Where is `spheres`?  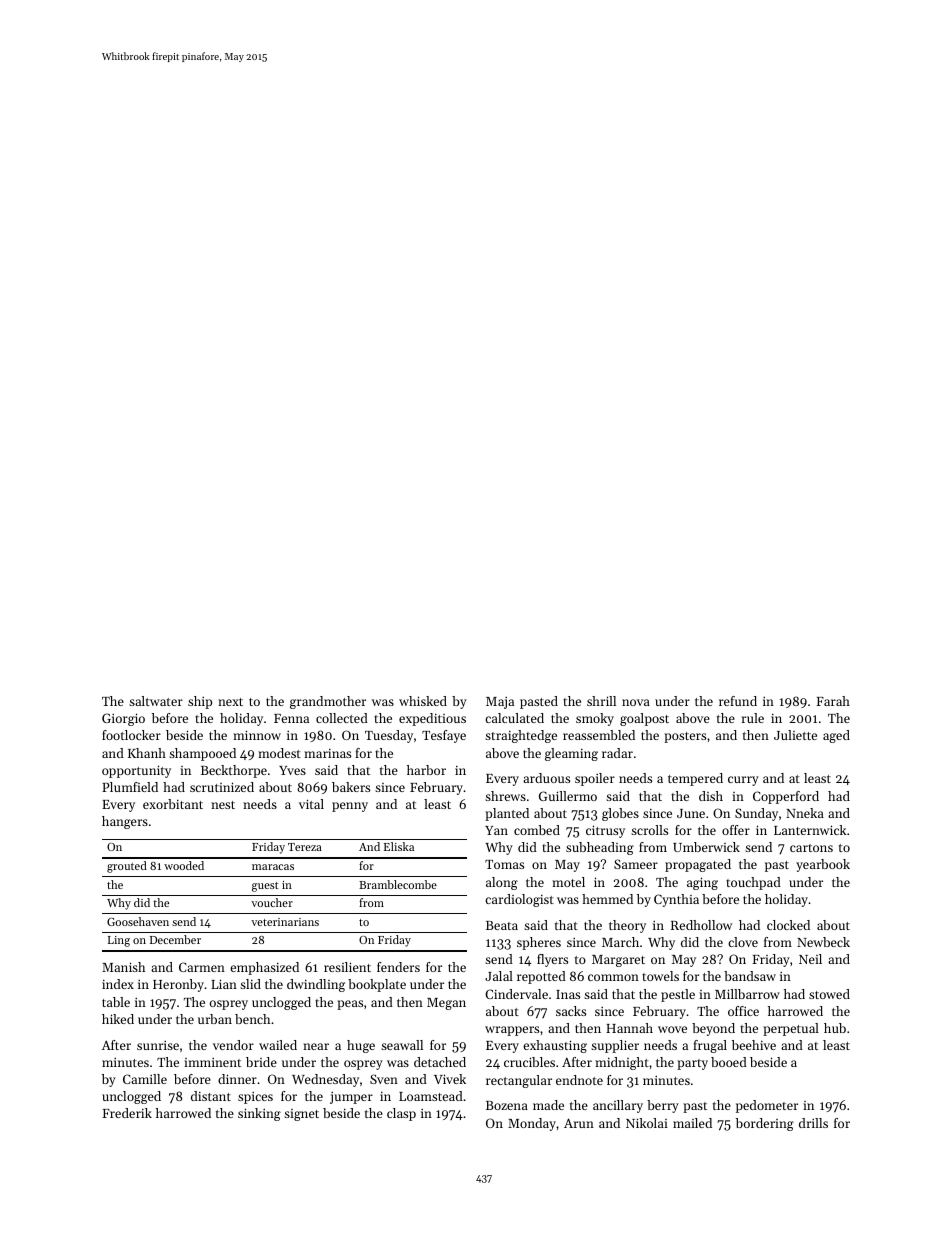
spheres is located at coordinates (539, 943).
